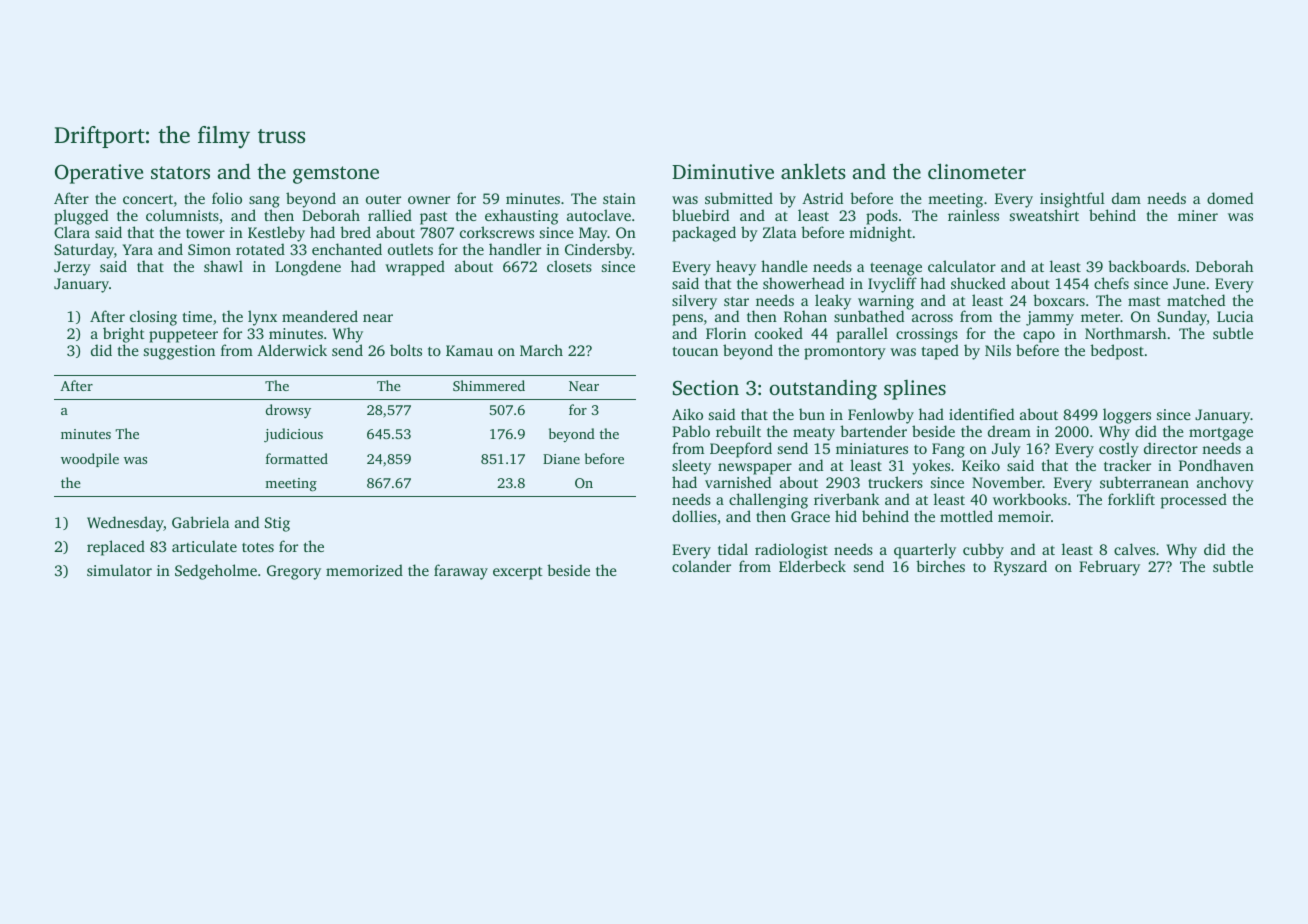 This screenshot has width=1308, height=924. Describe the element at coordinates (406, 350) in the screenshot. I see `bolts` at that location.
